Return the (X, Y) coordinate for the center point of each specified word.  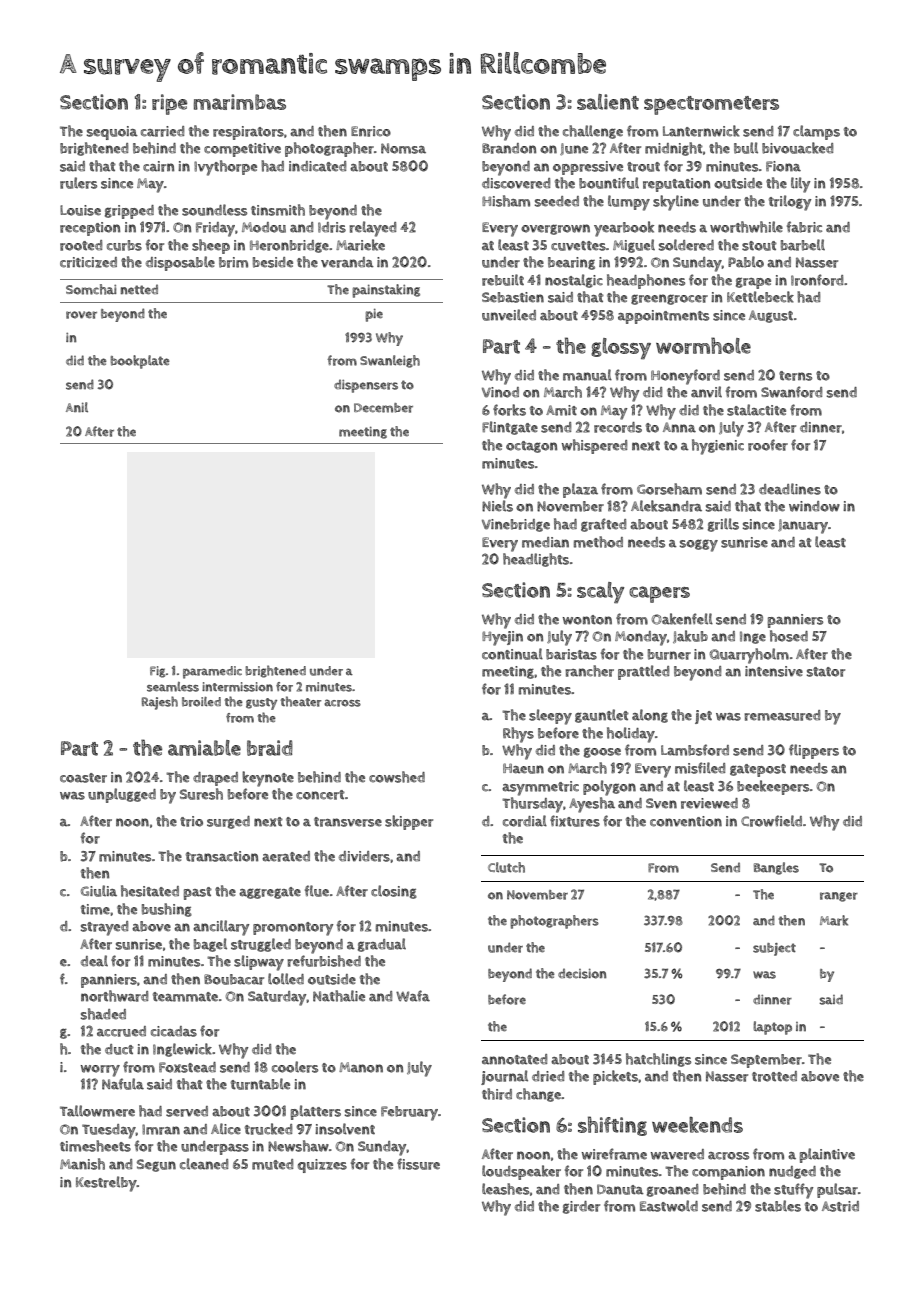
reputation (676, 185)
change (538, 1095)
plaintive (827, 1155)
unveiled (509, 315)
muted (272, 1164)
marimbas (240, 102)
